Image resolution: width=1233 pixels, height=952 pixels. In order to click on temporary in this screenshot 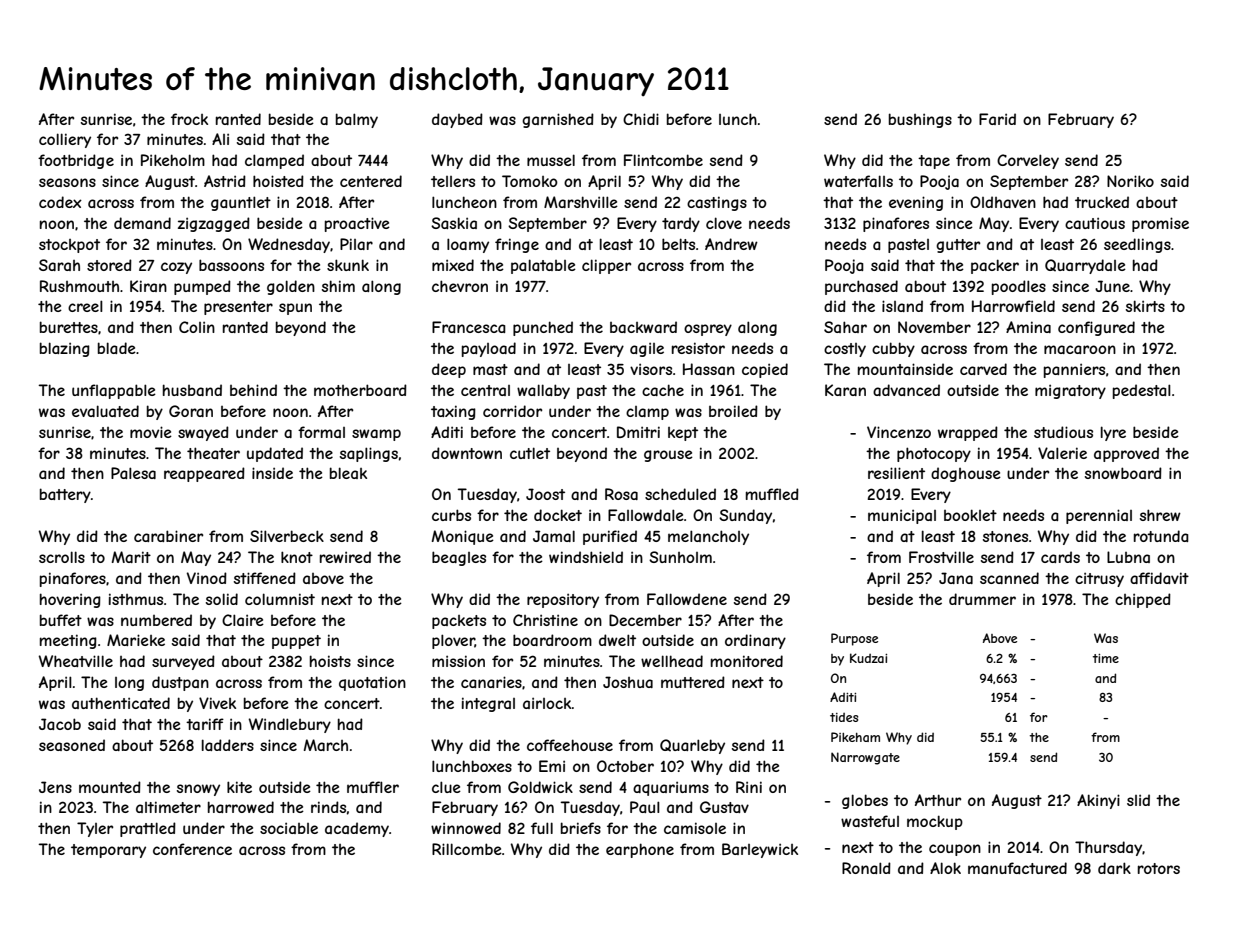, I will do `click(108, 851)`.
